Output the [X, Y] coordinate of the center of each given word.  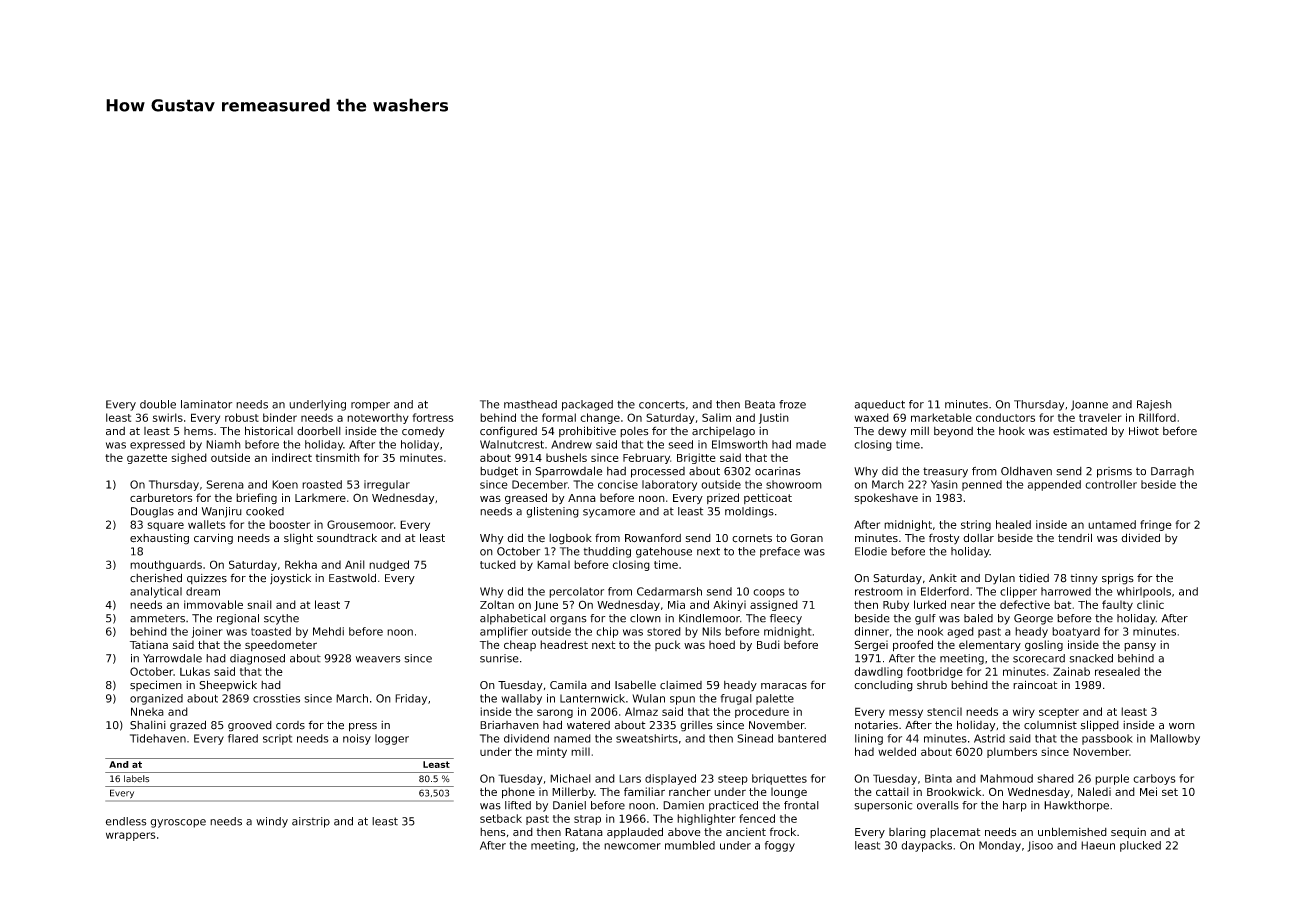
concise [618, 484]
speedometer [281, 645]
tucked [498, 564]
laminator [206, 404]
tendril [1075, 537]
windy [272, 822]
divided [1140, 537]
